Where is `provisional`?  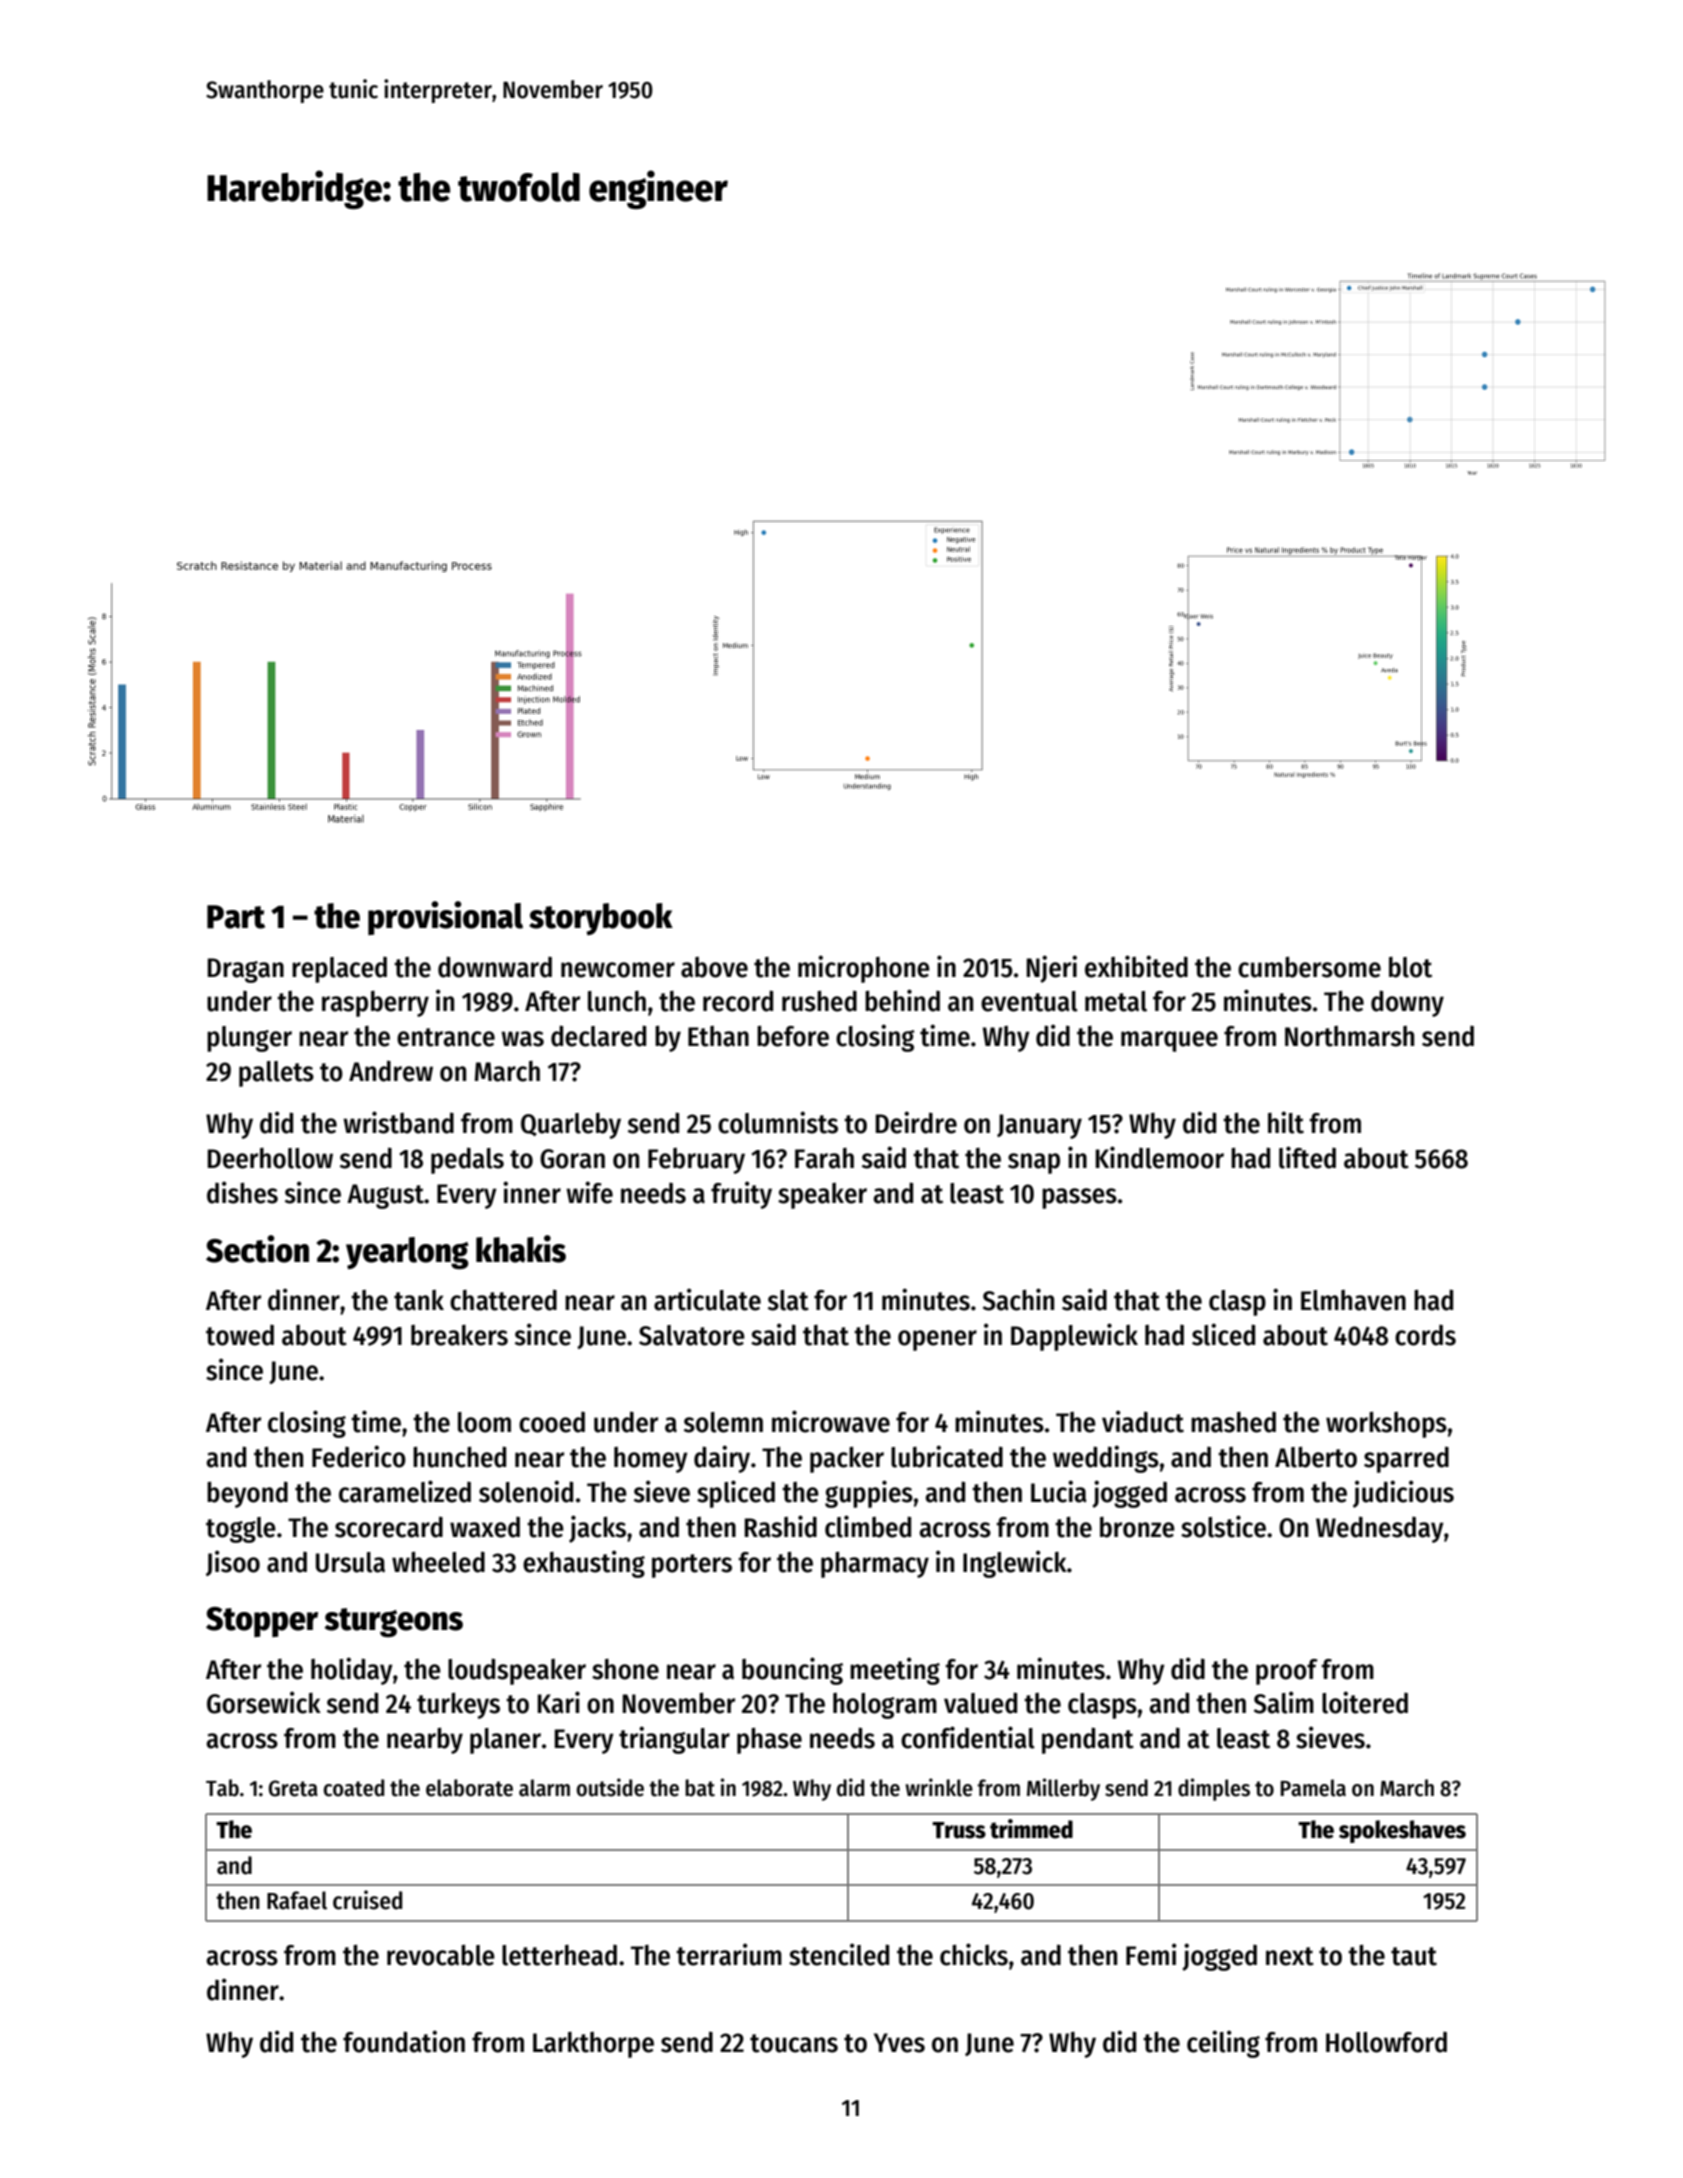
provisional is located at coordinates (445, 918).
